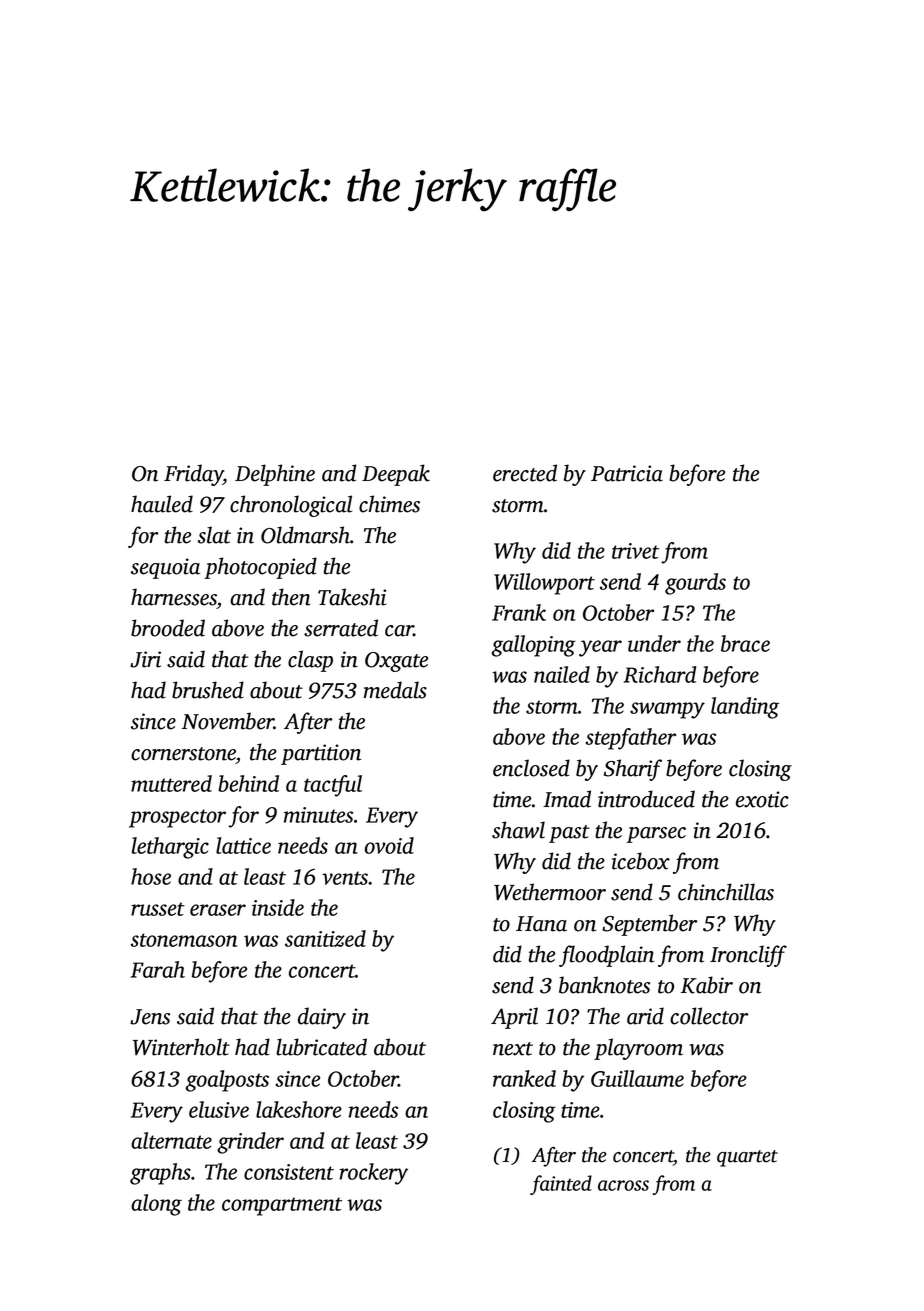  What do you see at coordinates (667, 710) in the screenshot?
I see `swampy` at bounding box center [667, 710].
